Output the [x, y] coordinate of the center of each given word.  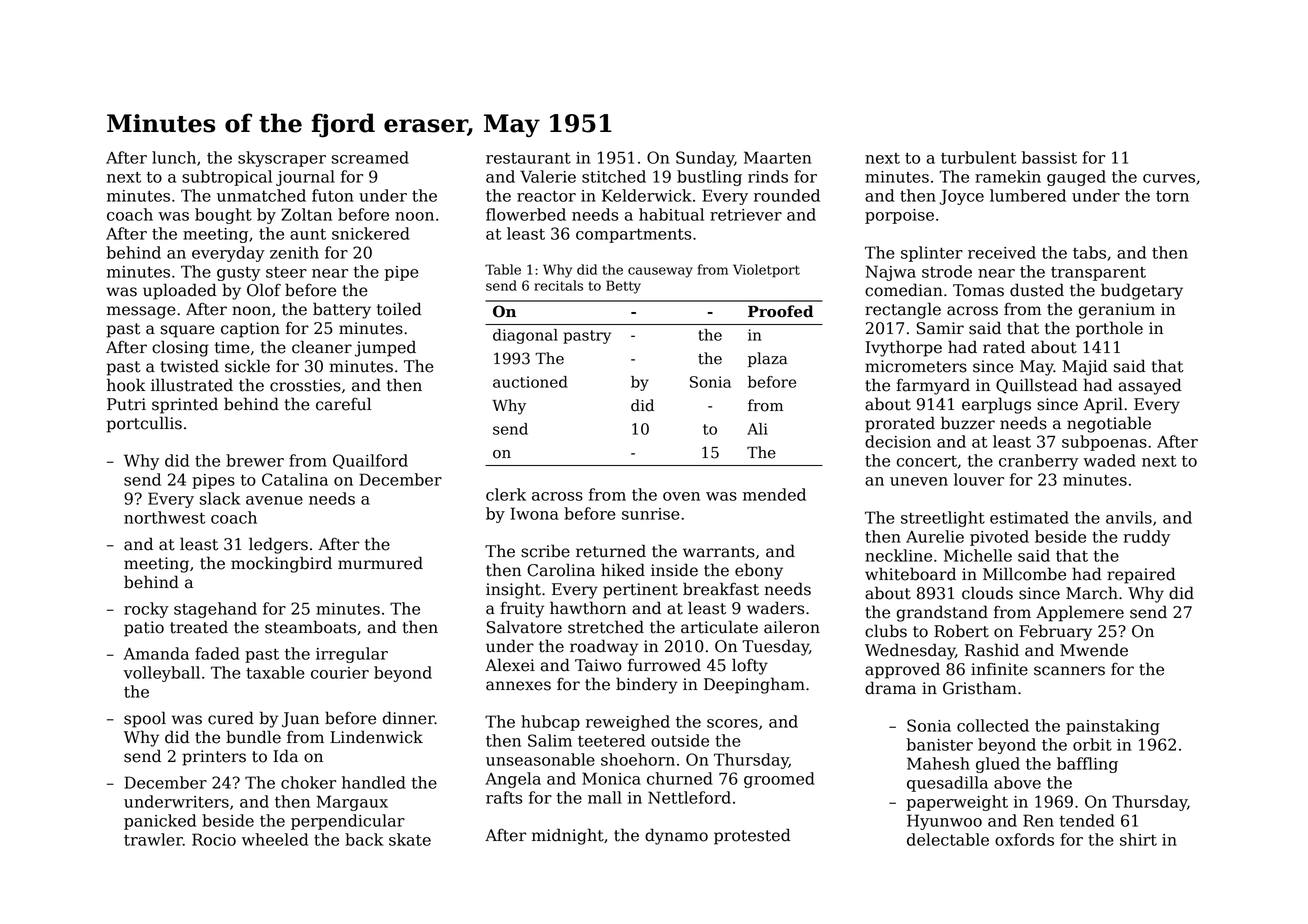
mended [774, 494]
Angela [513, 780]
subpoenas [1104, 443]
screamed [370, 157]
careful [343, 404]
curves [1169, 178]
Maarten [778, 157]
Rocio [214, 839]
